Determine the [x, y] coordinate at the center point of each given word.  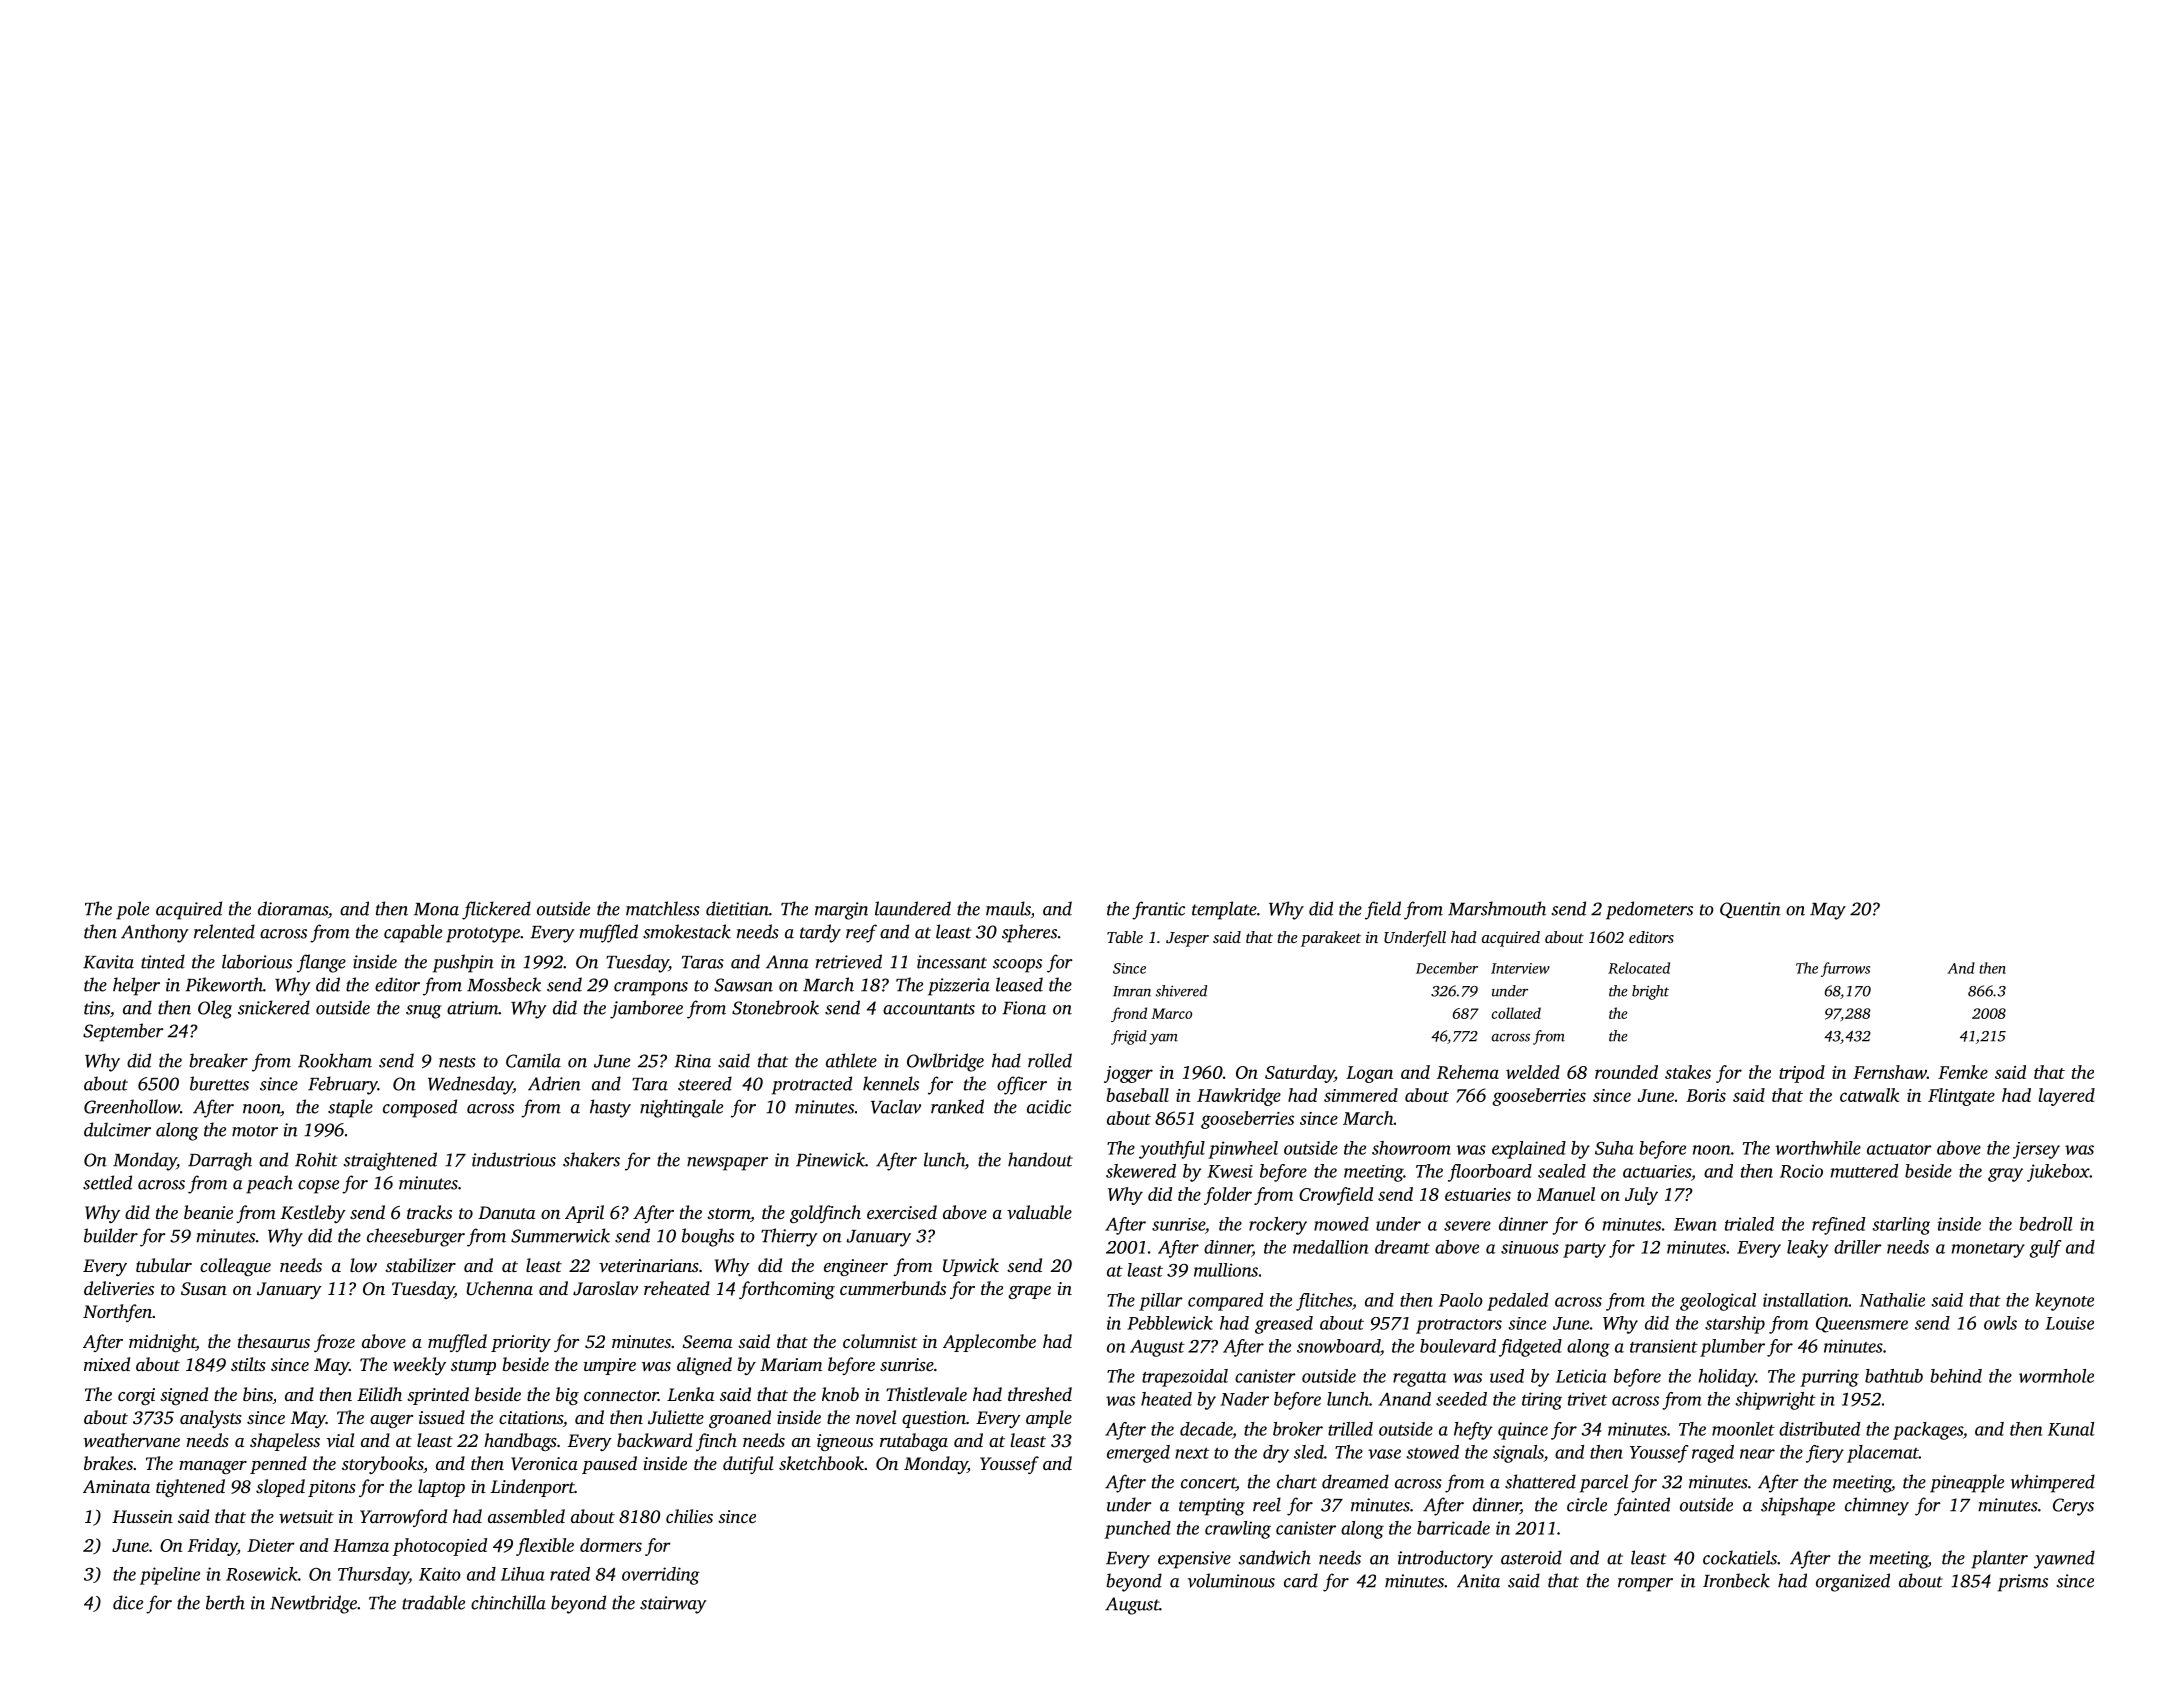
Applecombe [989, 1343]
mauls [1008, 908]
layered [2066, 1097]
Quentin [1750, 910]
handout [1040, 1159]
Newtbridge [313, 1604]
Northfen [117, 1313]
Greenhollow [132, 1106]
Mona [436, 909]
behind [1956, 1376]
